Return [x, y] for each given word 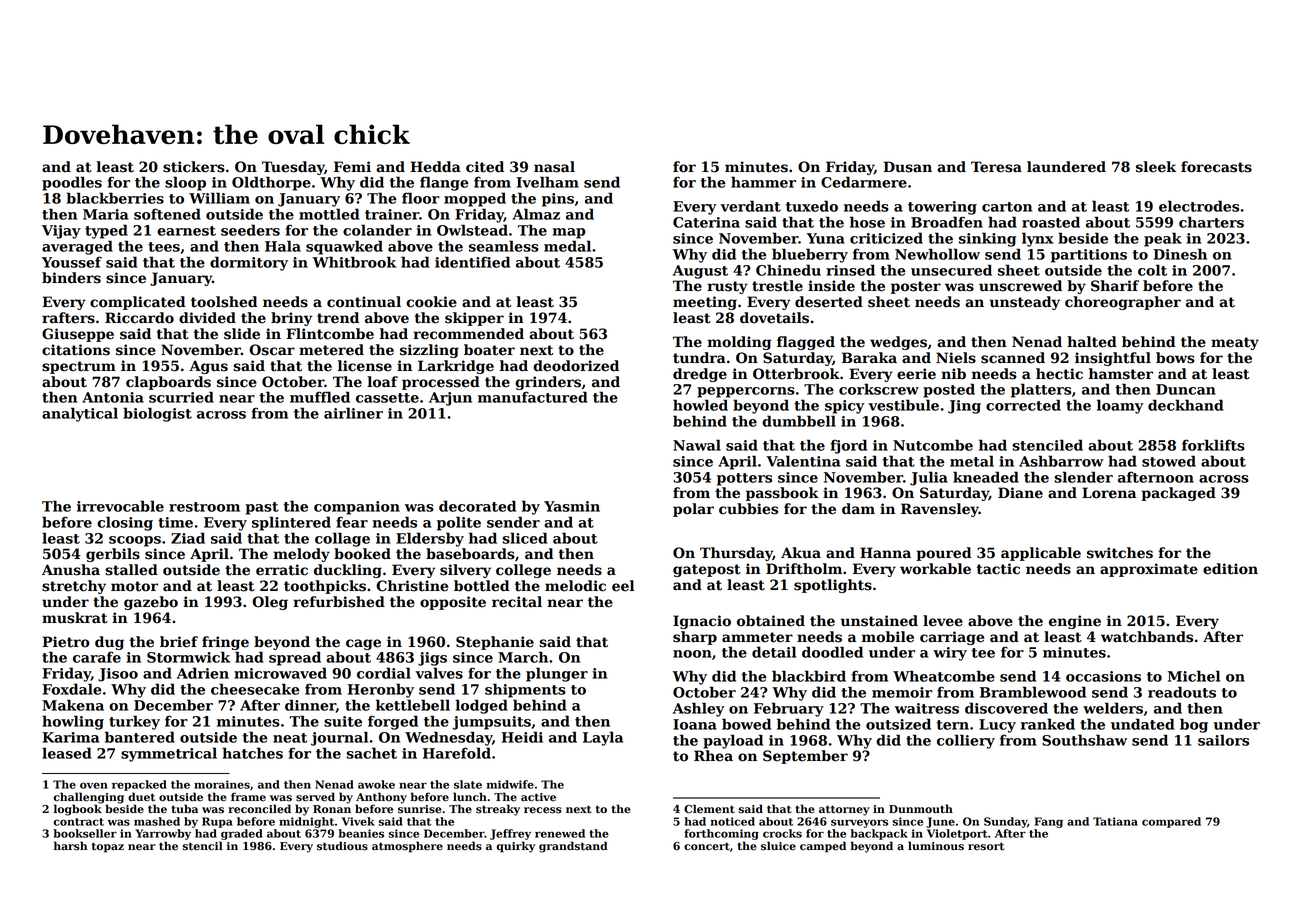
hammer [763, 182]
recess [543, 810]
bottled [481, 586]
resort [986, 846]
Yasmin [572, 506]
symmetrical [169, 754]
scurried [181, 397]
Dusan [907, 167]
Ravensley [940, 510]
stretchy [74, 587]
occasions [1103, 676]
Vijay [61, 232]
